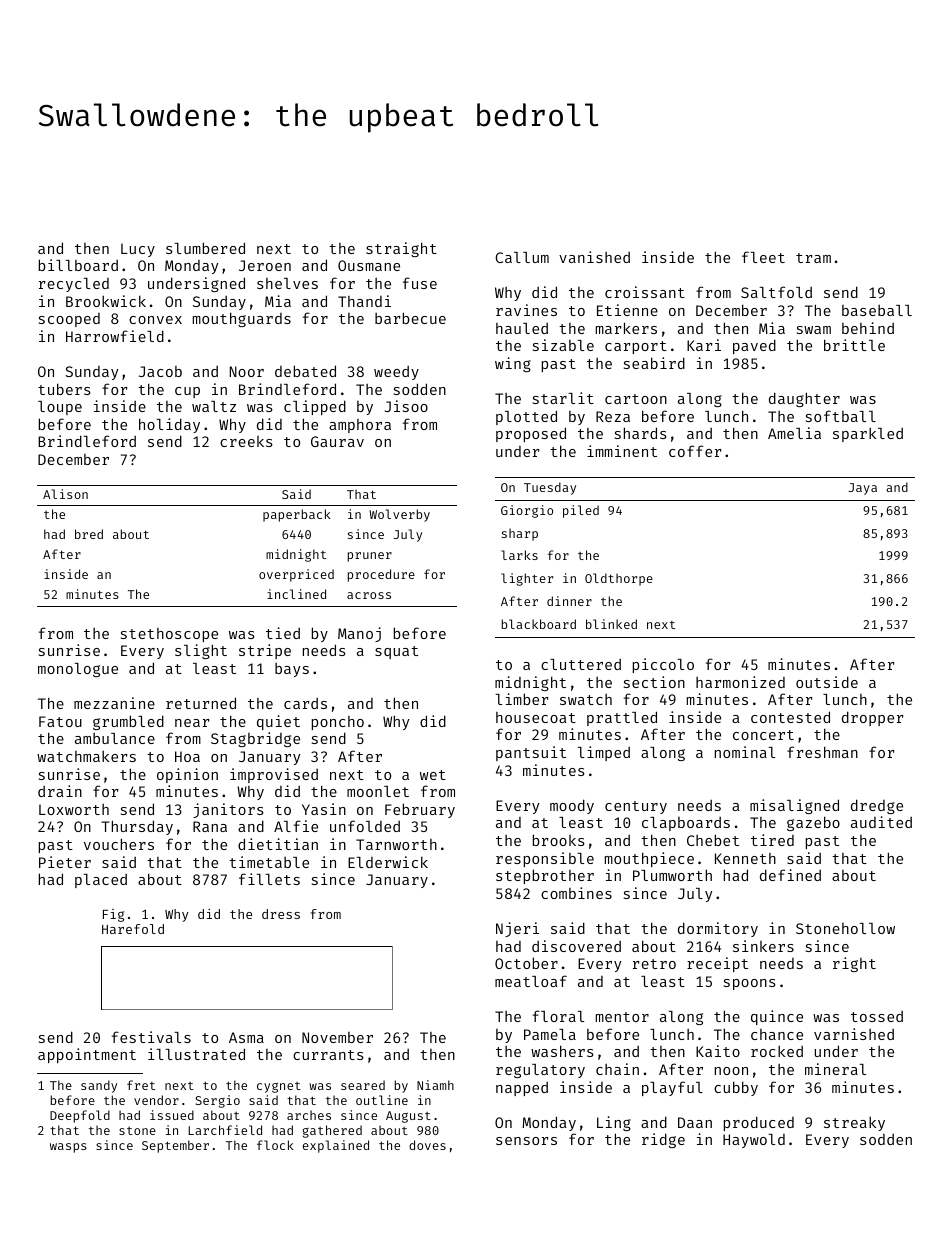 This image has width=952, height=1233. I want to click on Kari, so click(704, 345).
